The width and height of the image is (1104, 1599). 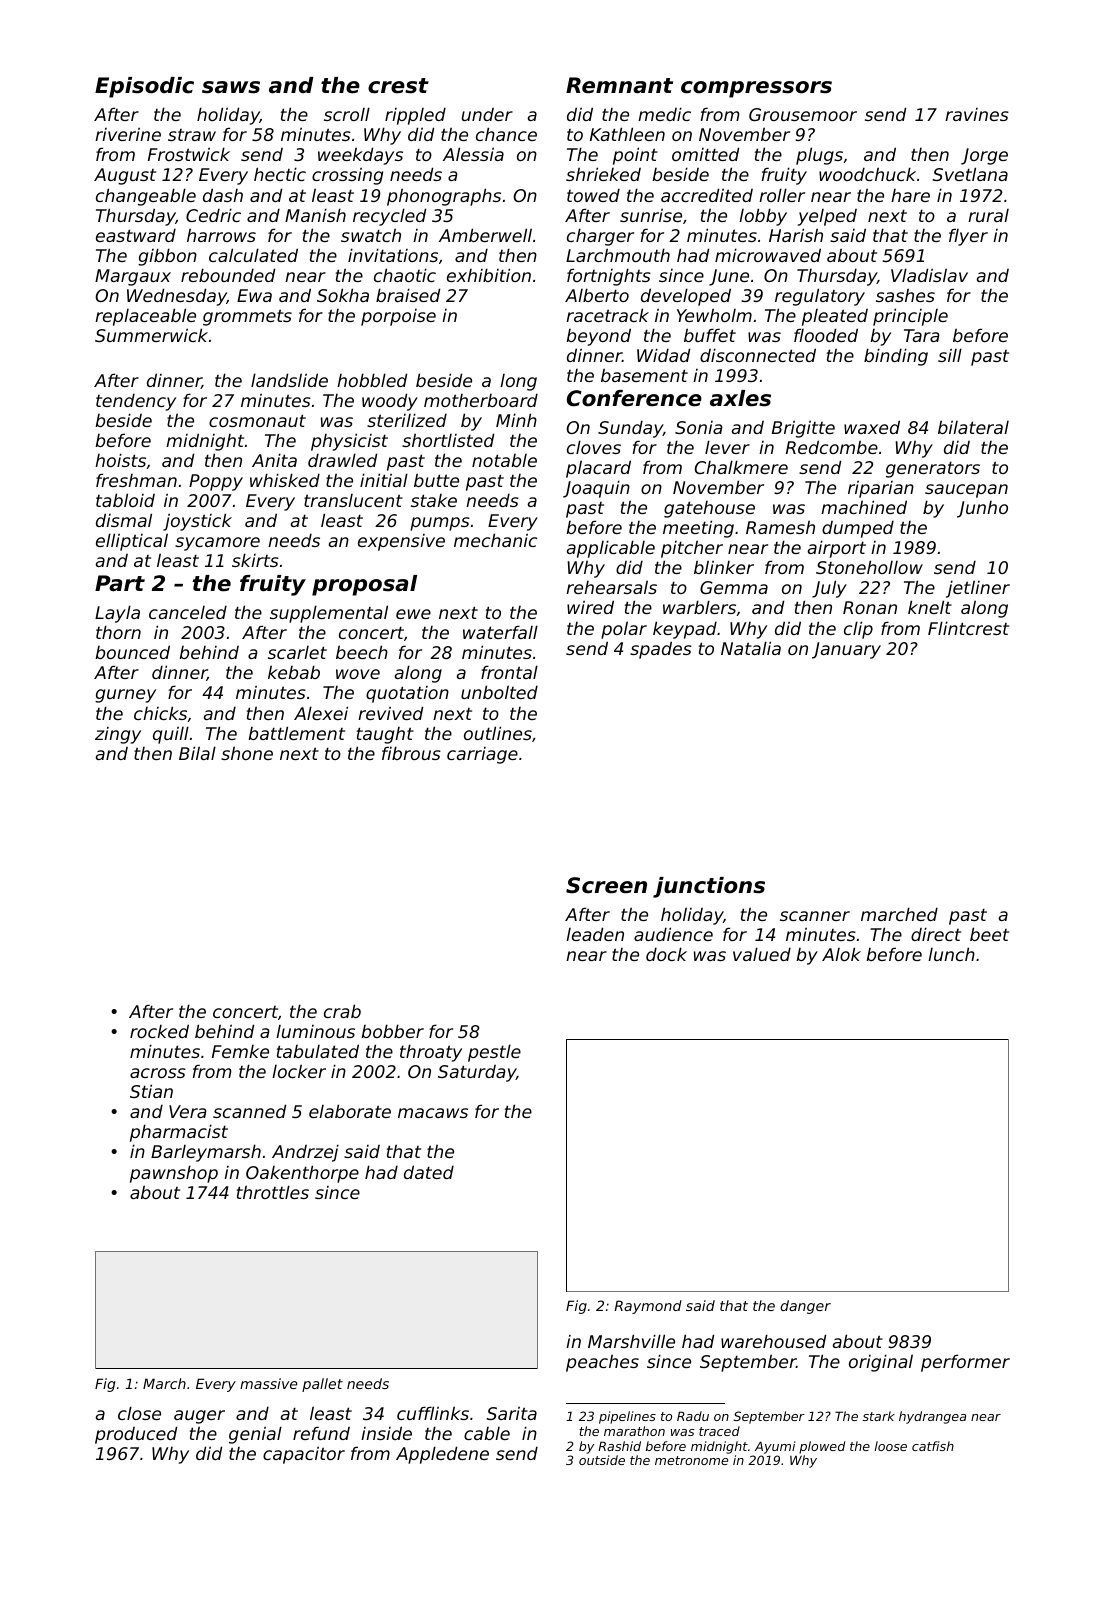 What do you see at coordinates (342, 1011) in the image?
I see `crab` at bounding box center [342, 1011].
